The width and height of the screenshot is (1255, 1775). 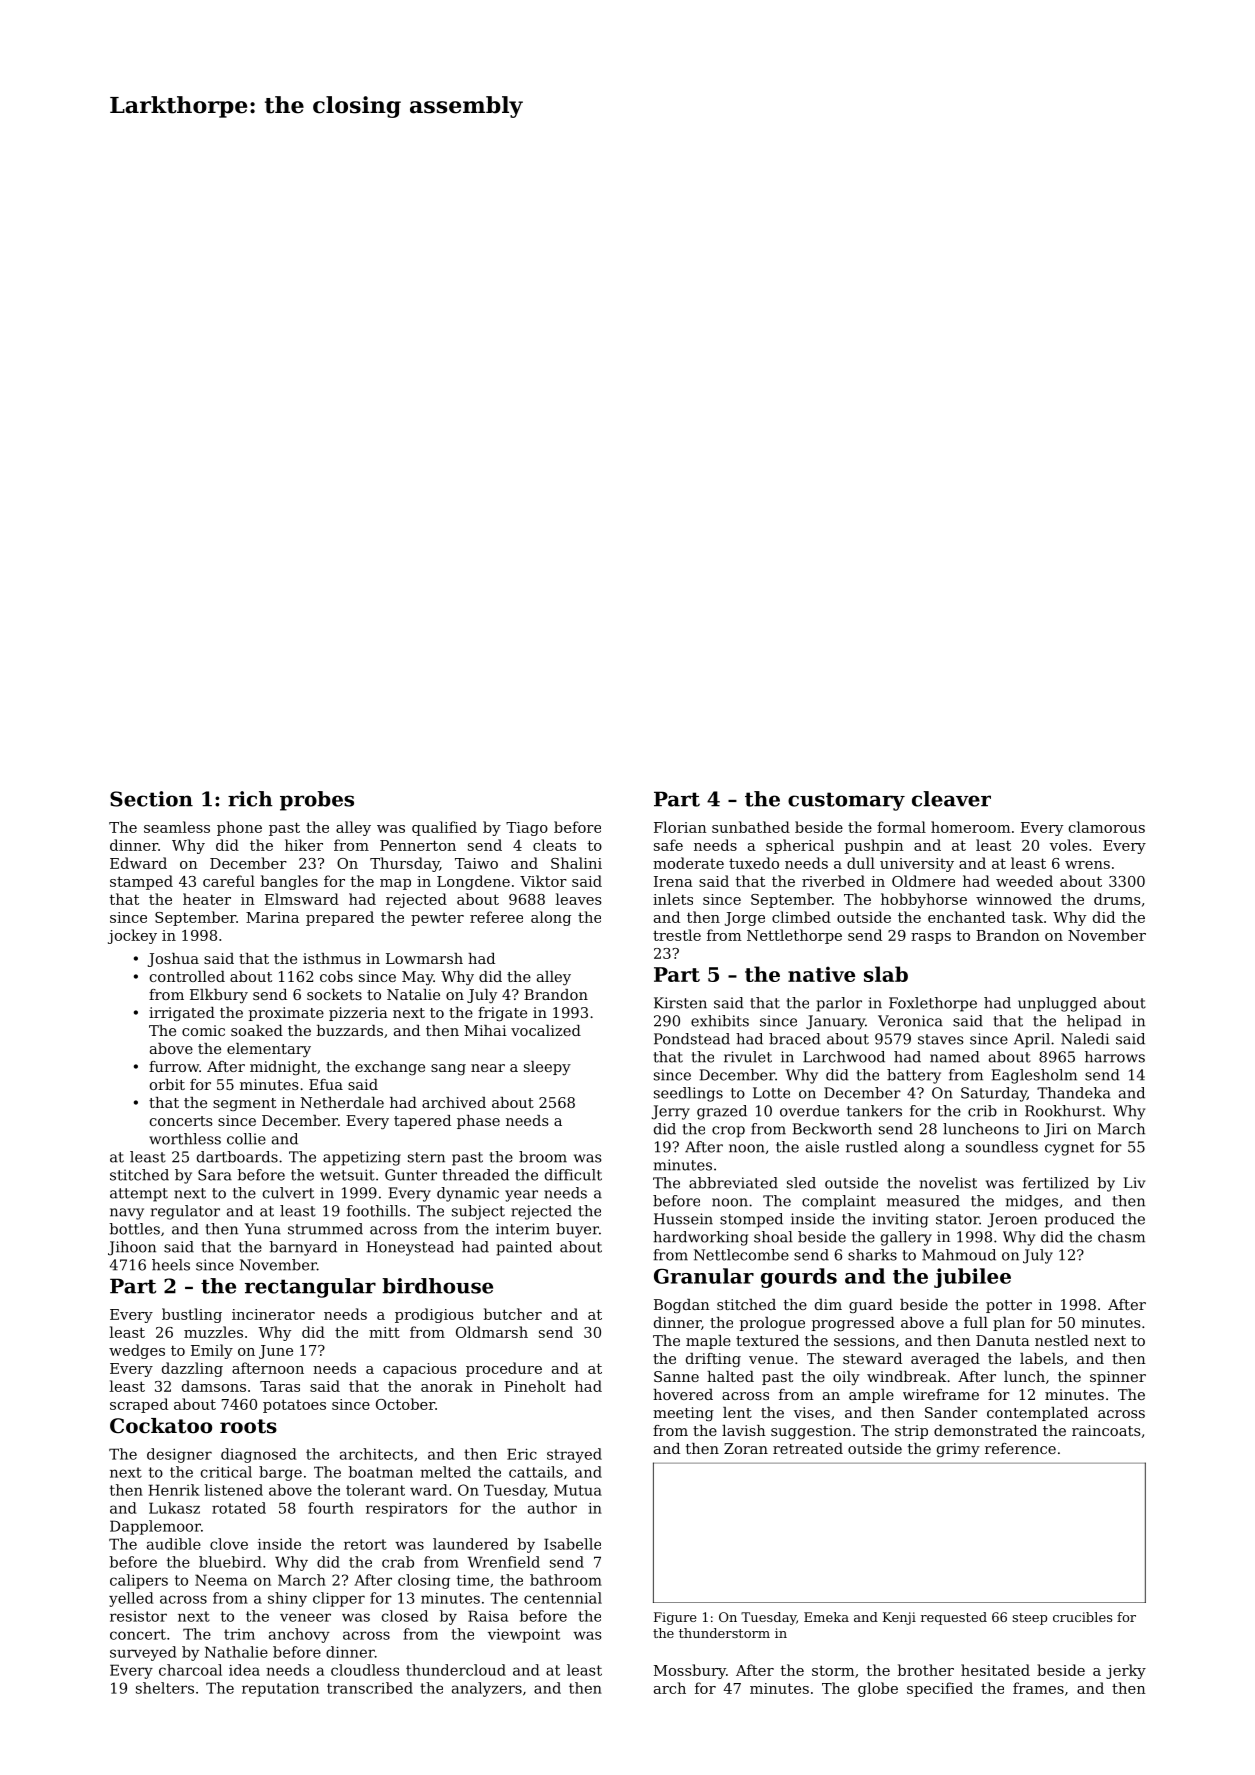 I want to click on cloudless, so click(x=365, y=1670).
